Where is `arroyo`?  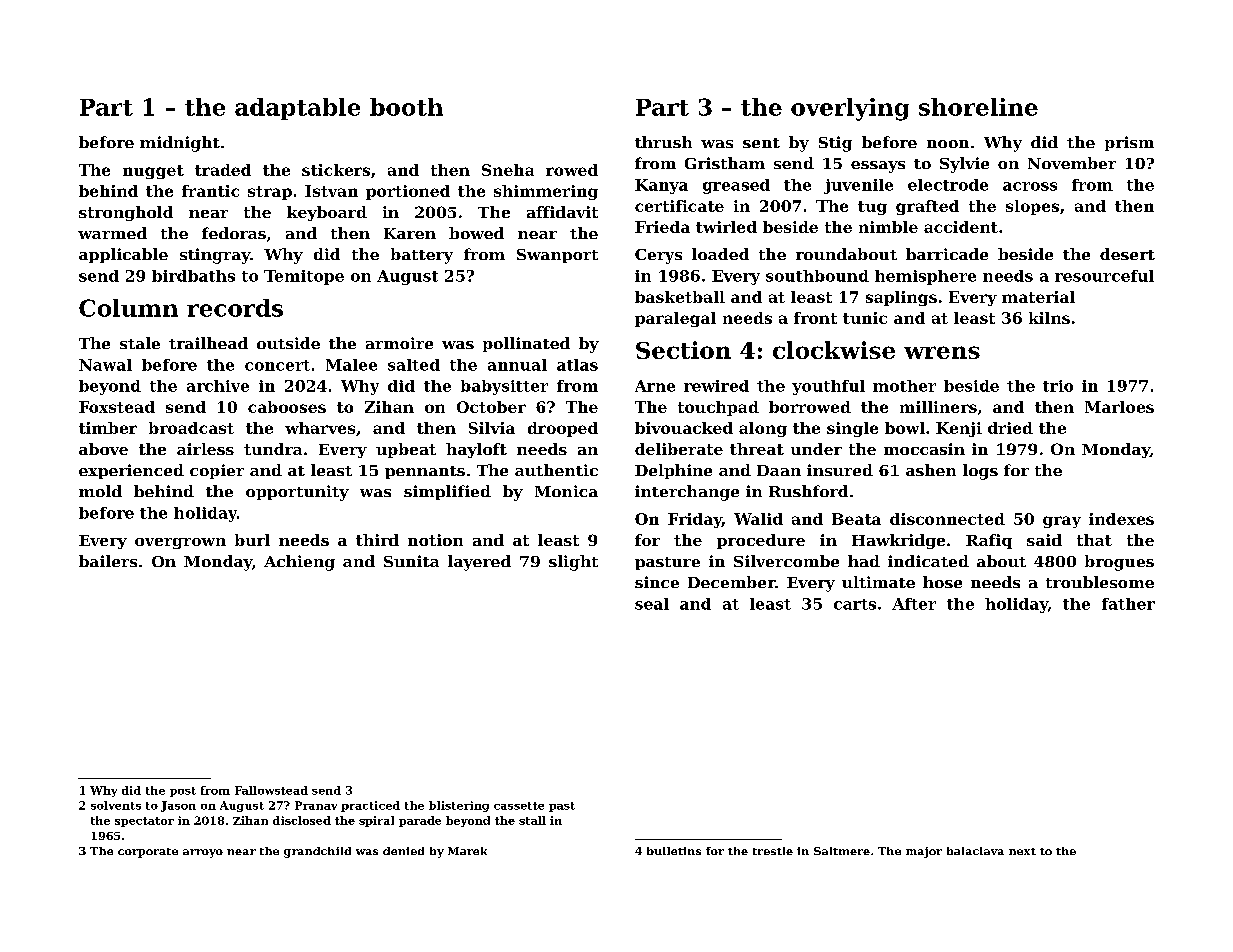
arroyo is located at coordinates (203, 853).
